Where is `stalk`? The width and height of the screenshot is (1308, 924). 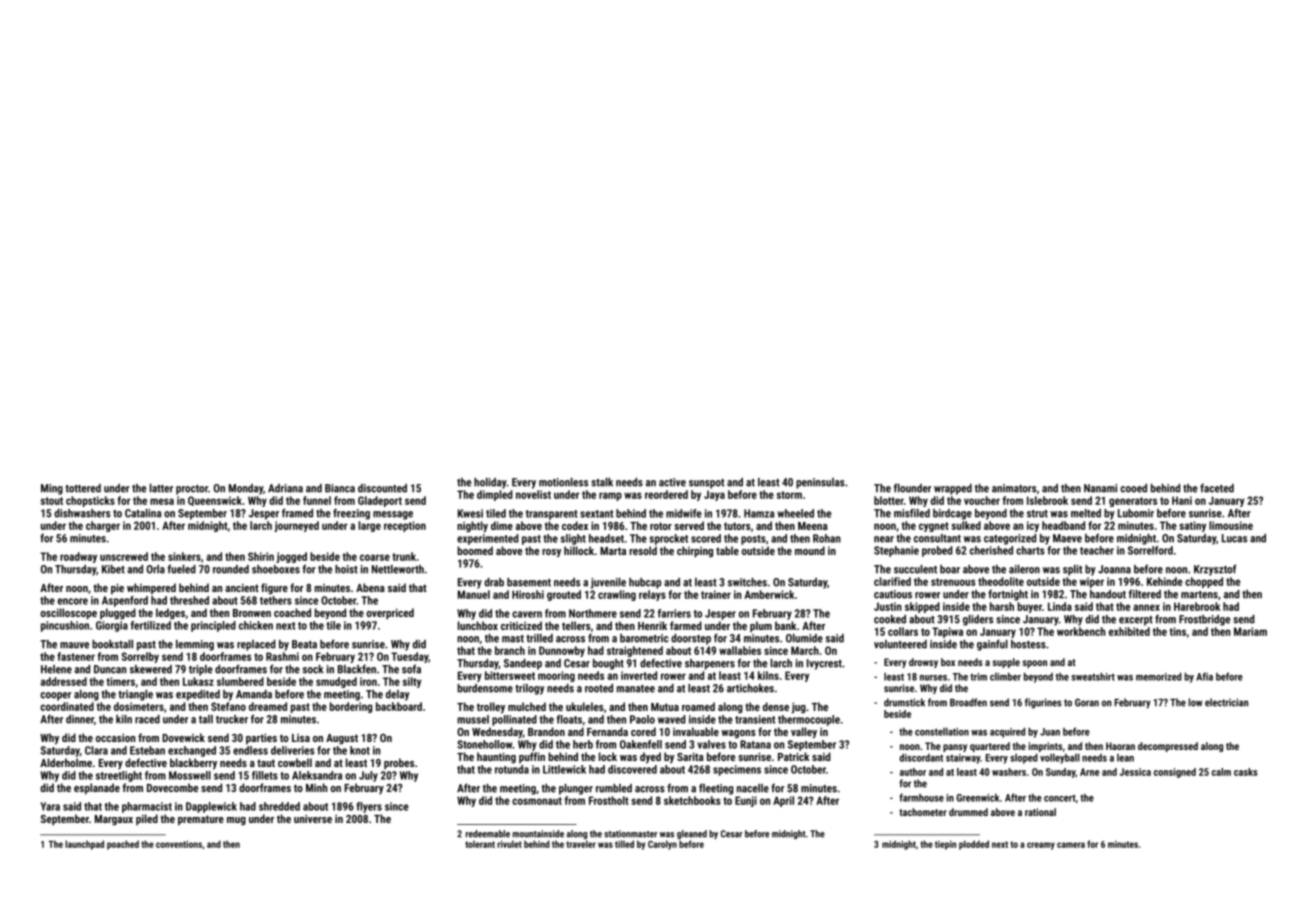 stalk is located at coordinates (602, 482).
